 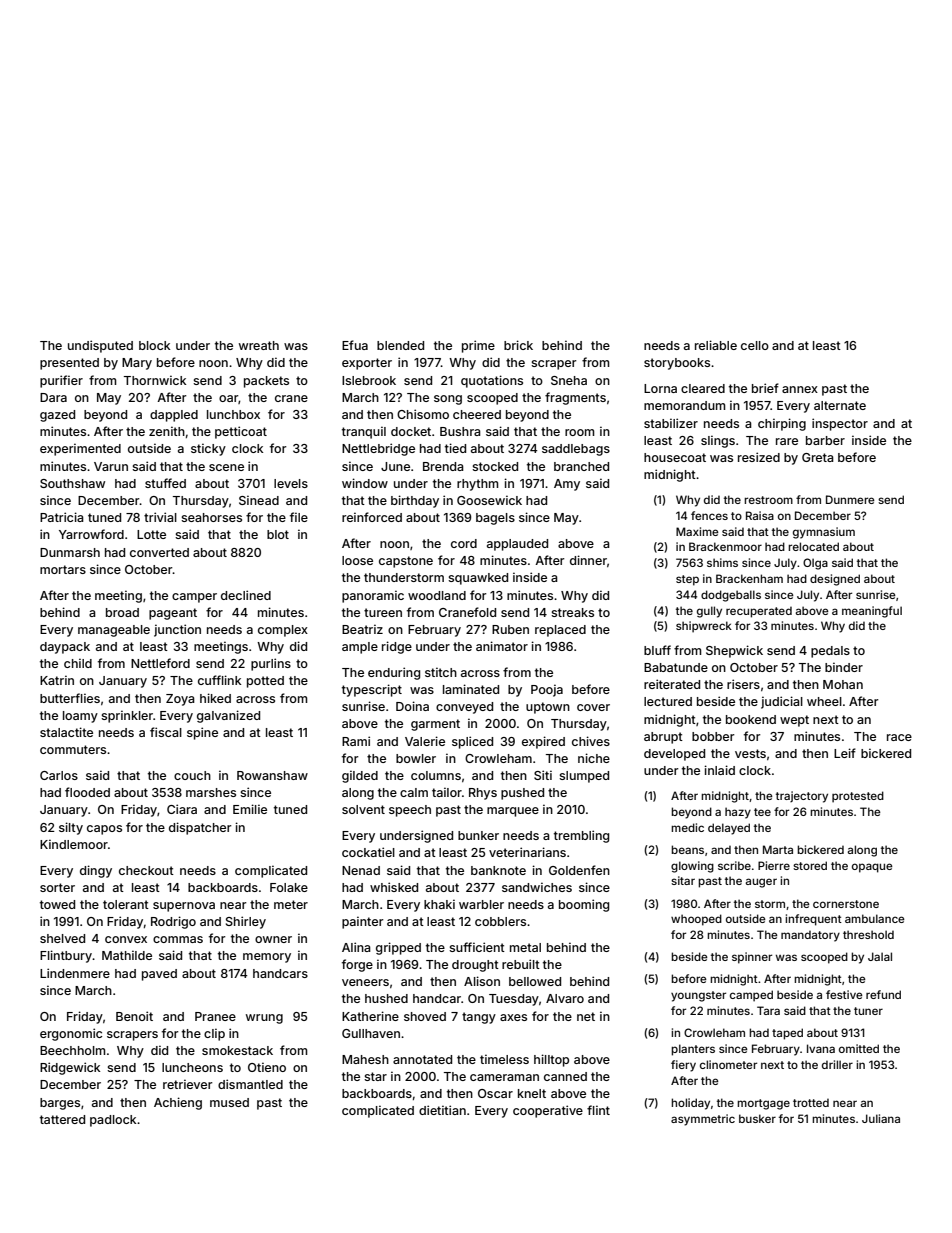 I want to click on potted, so click(x=265, y=682).
